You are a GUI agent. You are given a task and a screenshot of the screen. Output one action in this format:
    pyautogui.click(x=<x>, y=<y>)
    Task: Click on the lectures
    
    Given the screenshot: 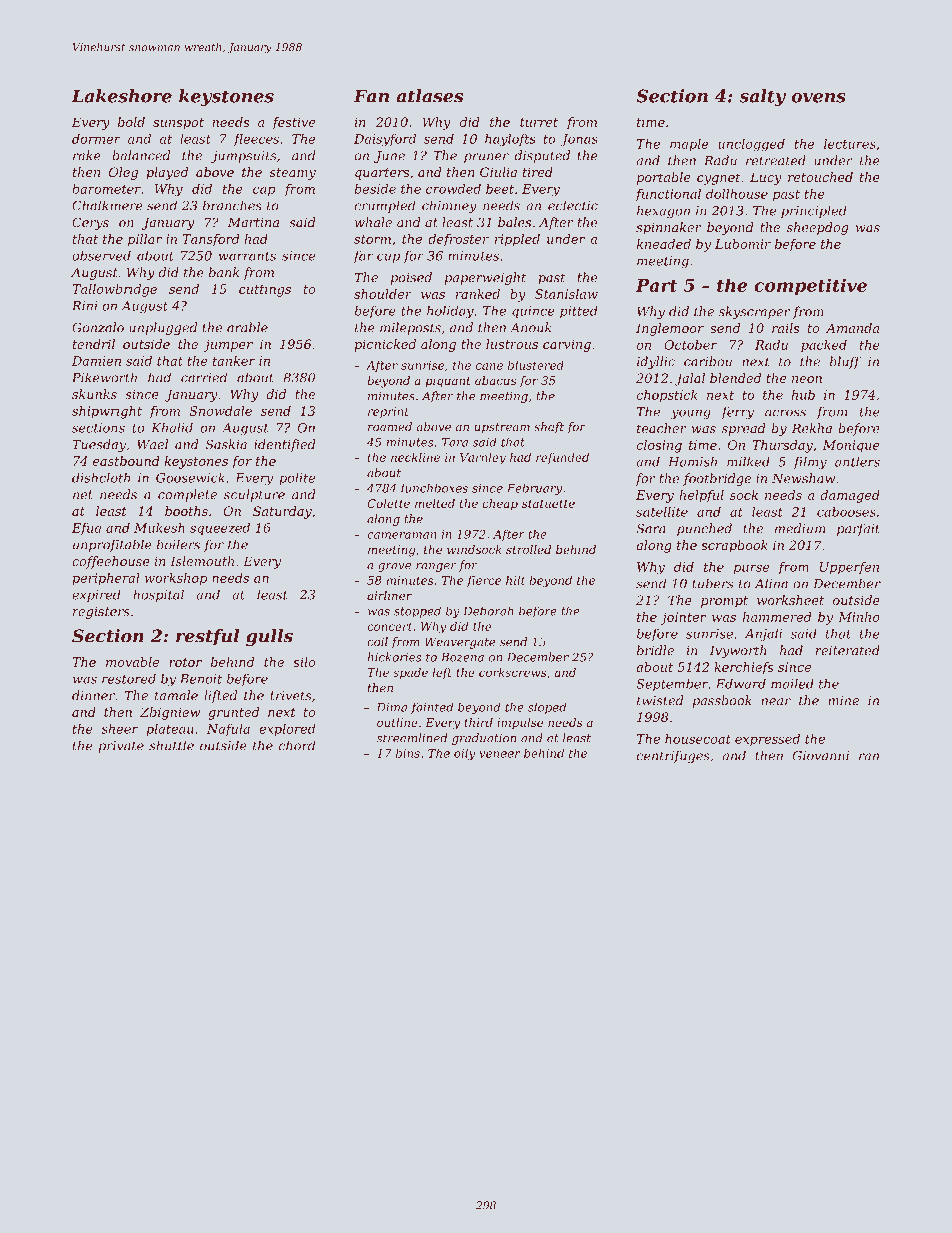 What is the action you would take?
    pyautogui.click(x=850, y=144)
